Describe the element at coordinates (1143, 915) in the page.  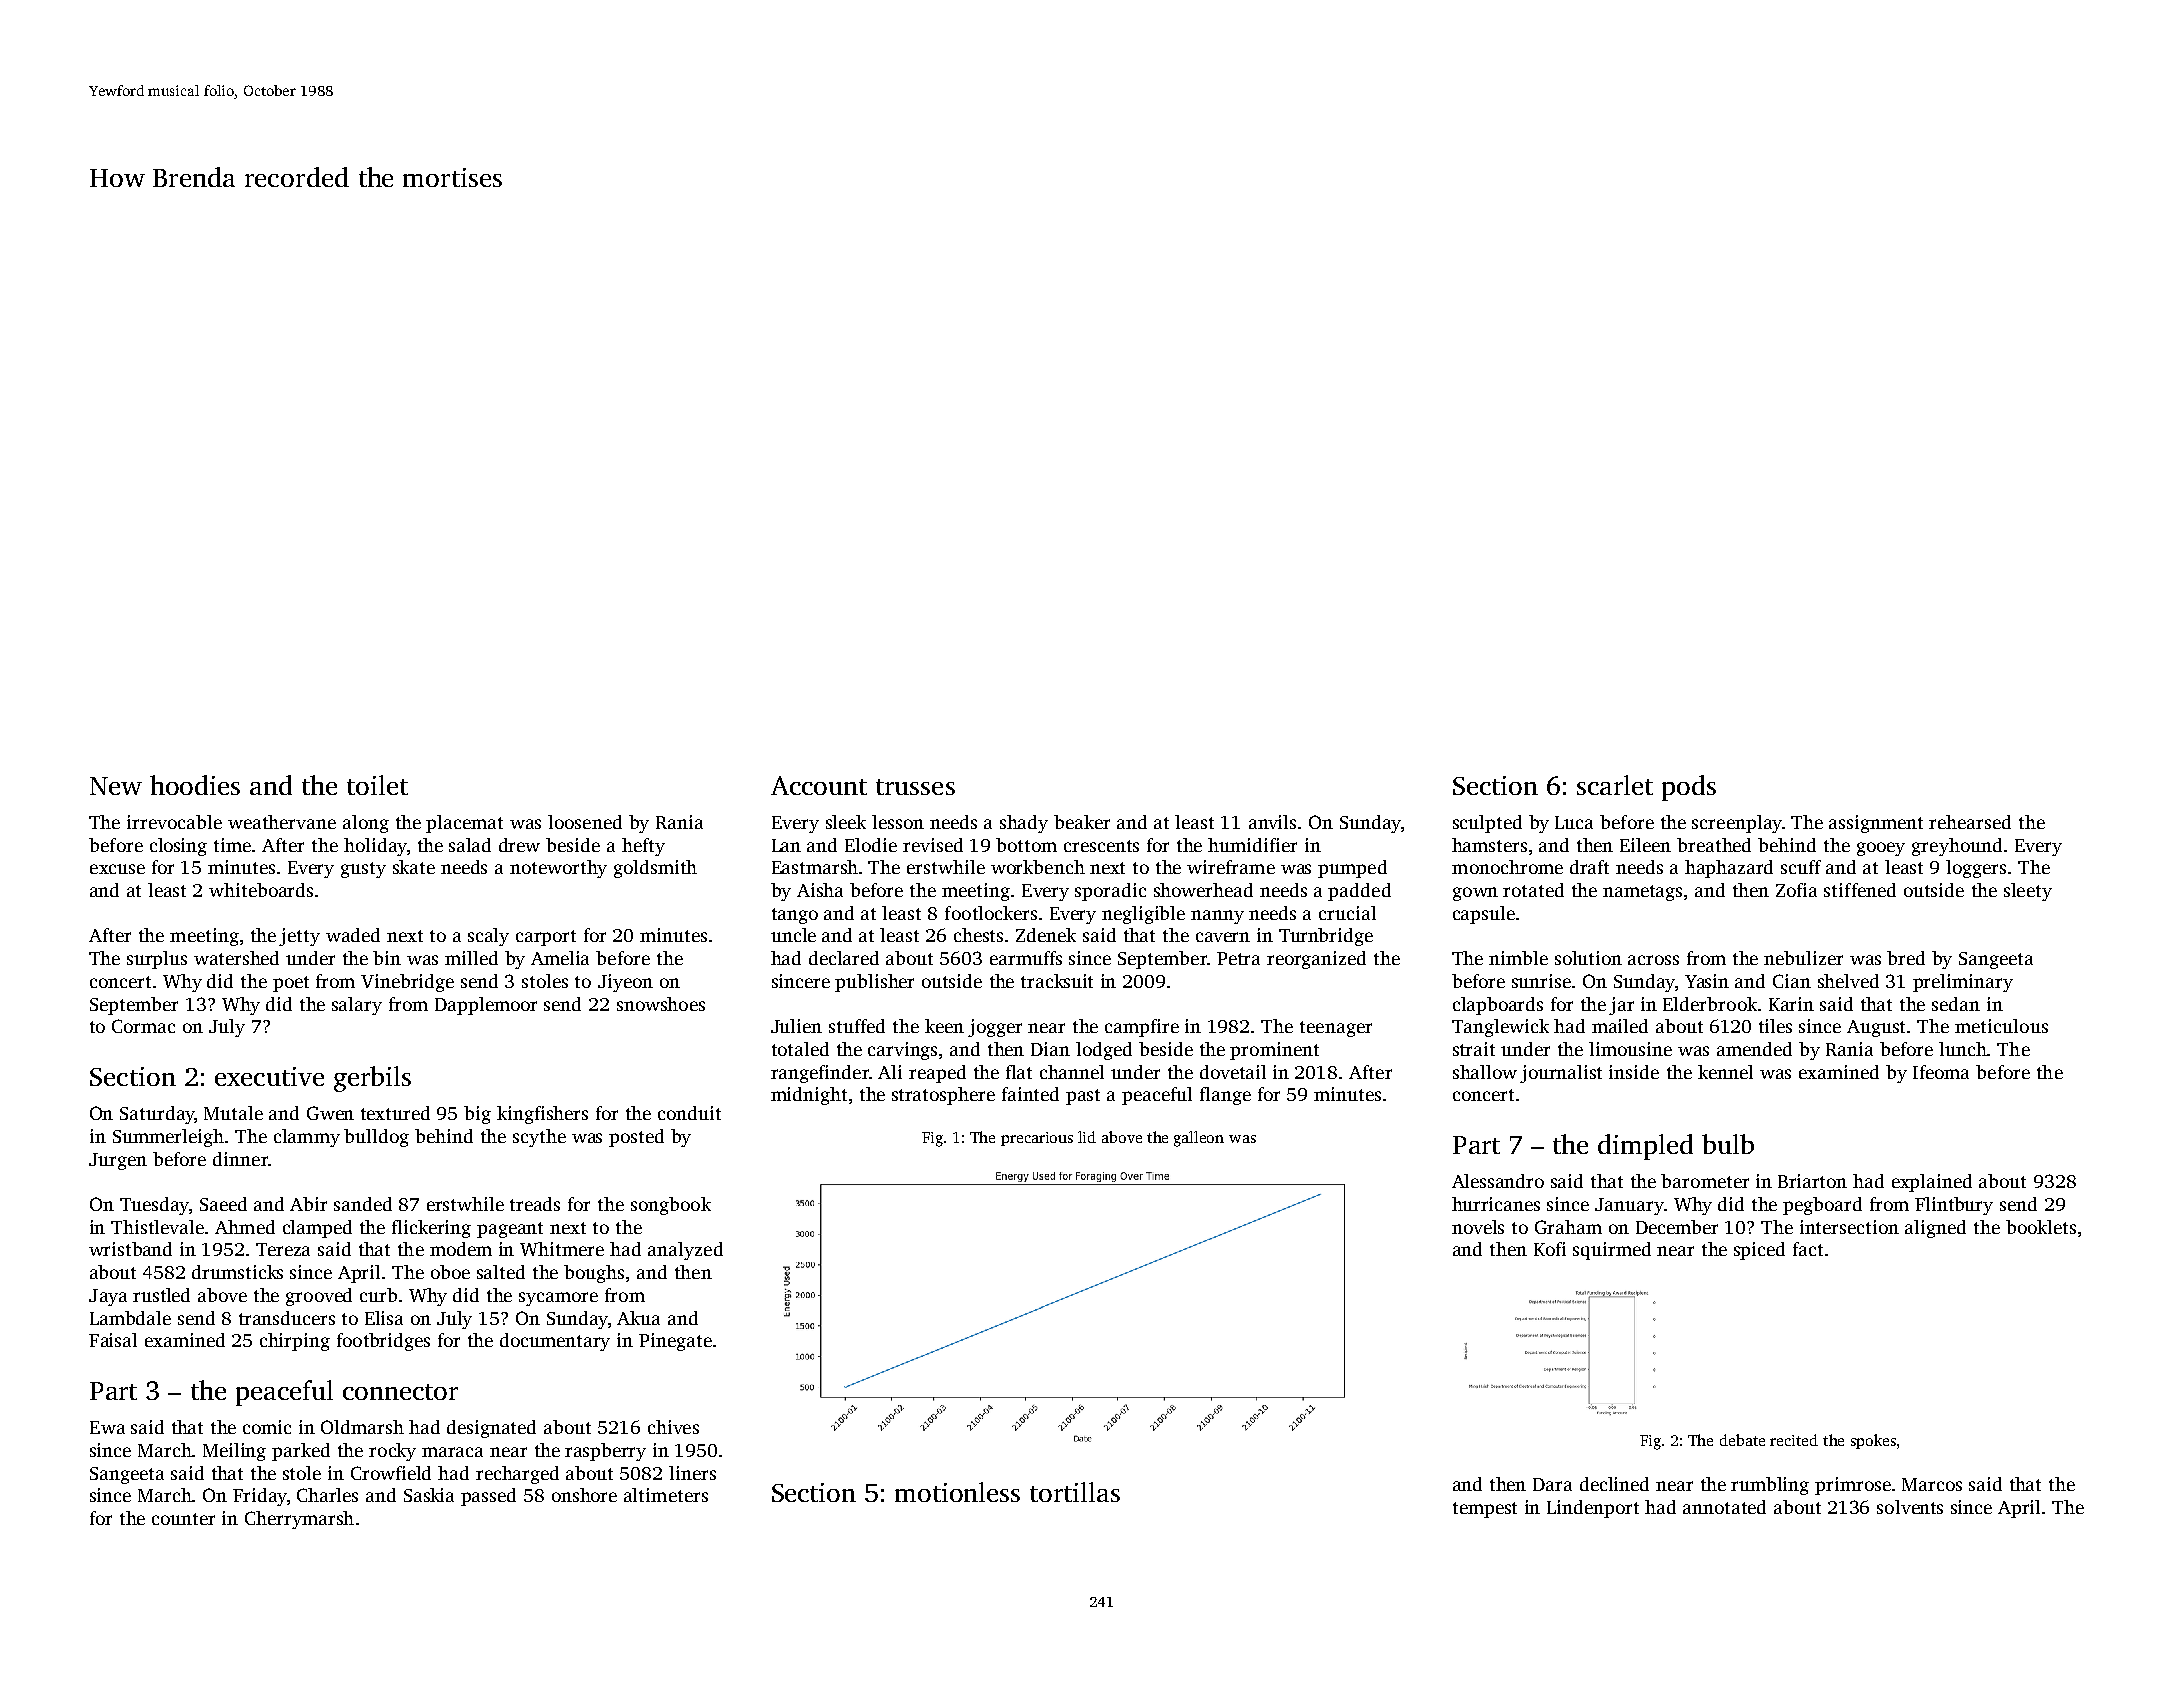
I see `negligible` at that location.
